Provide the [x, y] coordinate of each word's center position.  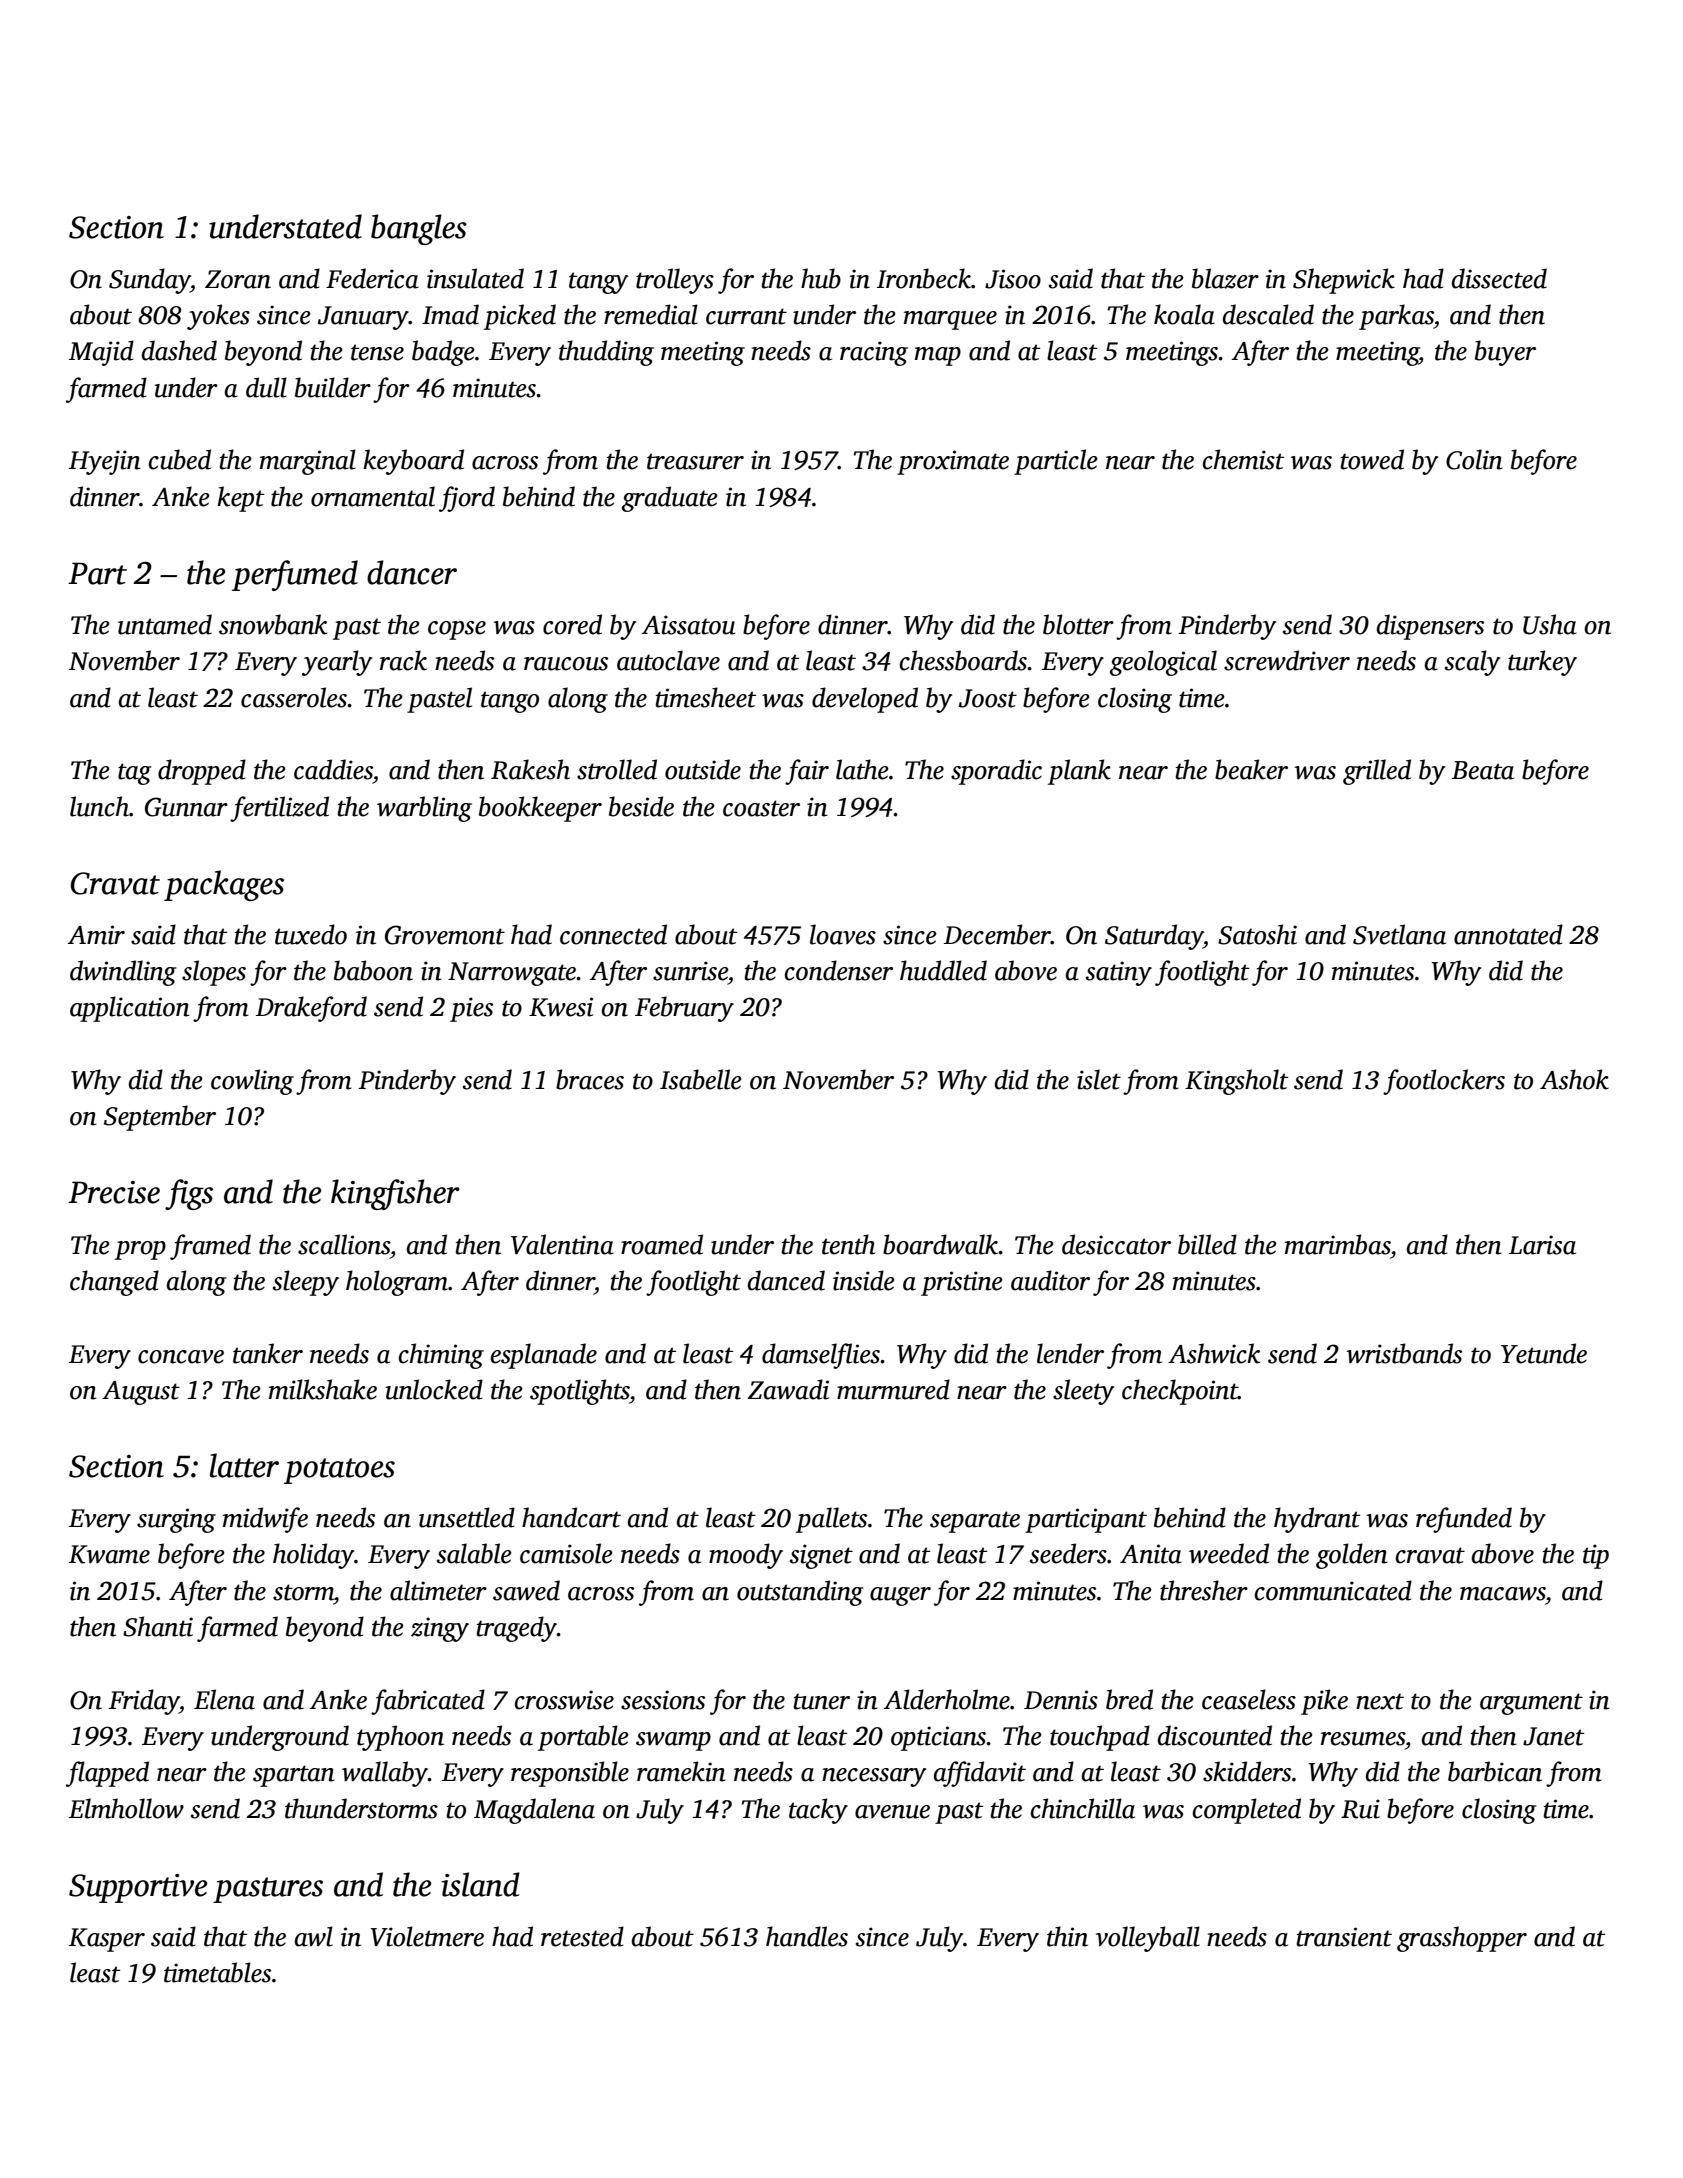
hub [821, 278]
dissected [1499, 278]
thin [1067, 1936]
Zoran [238, 279]
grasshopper [1462, 1939]
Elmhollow [126, 1808]
